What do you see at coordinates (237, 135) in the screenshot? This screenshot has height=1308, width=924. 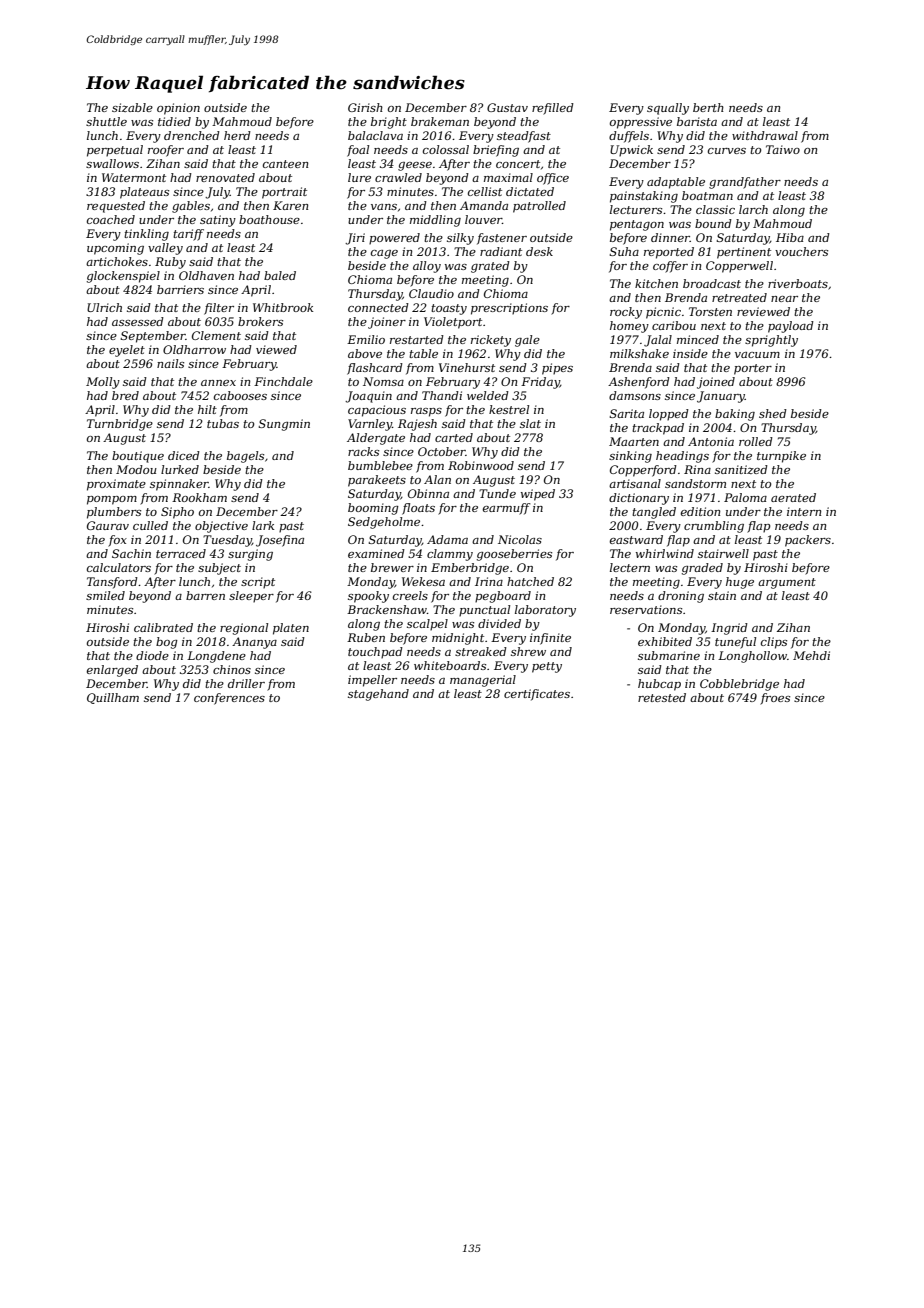 I see `herd` at bounding box center [237, 135].
